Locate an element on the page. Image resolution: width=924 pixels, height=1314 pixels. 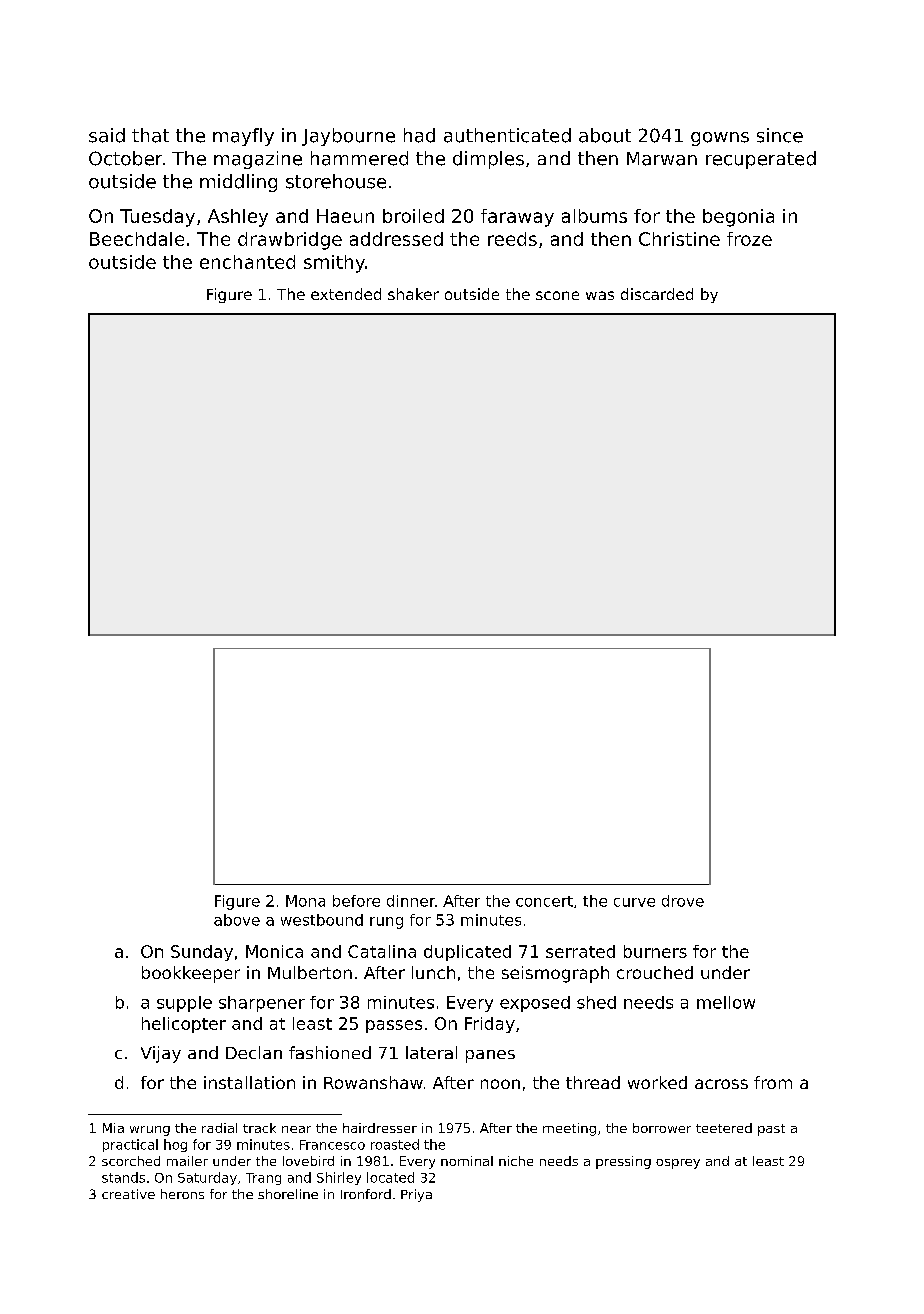
recuperated is located at coordinates (761, 160).
